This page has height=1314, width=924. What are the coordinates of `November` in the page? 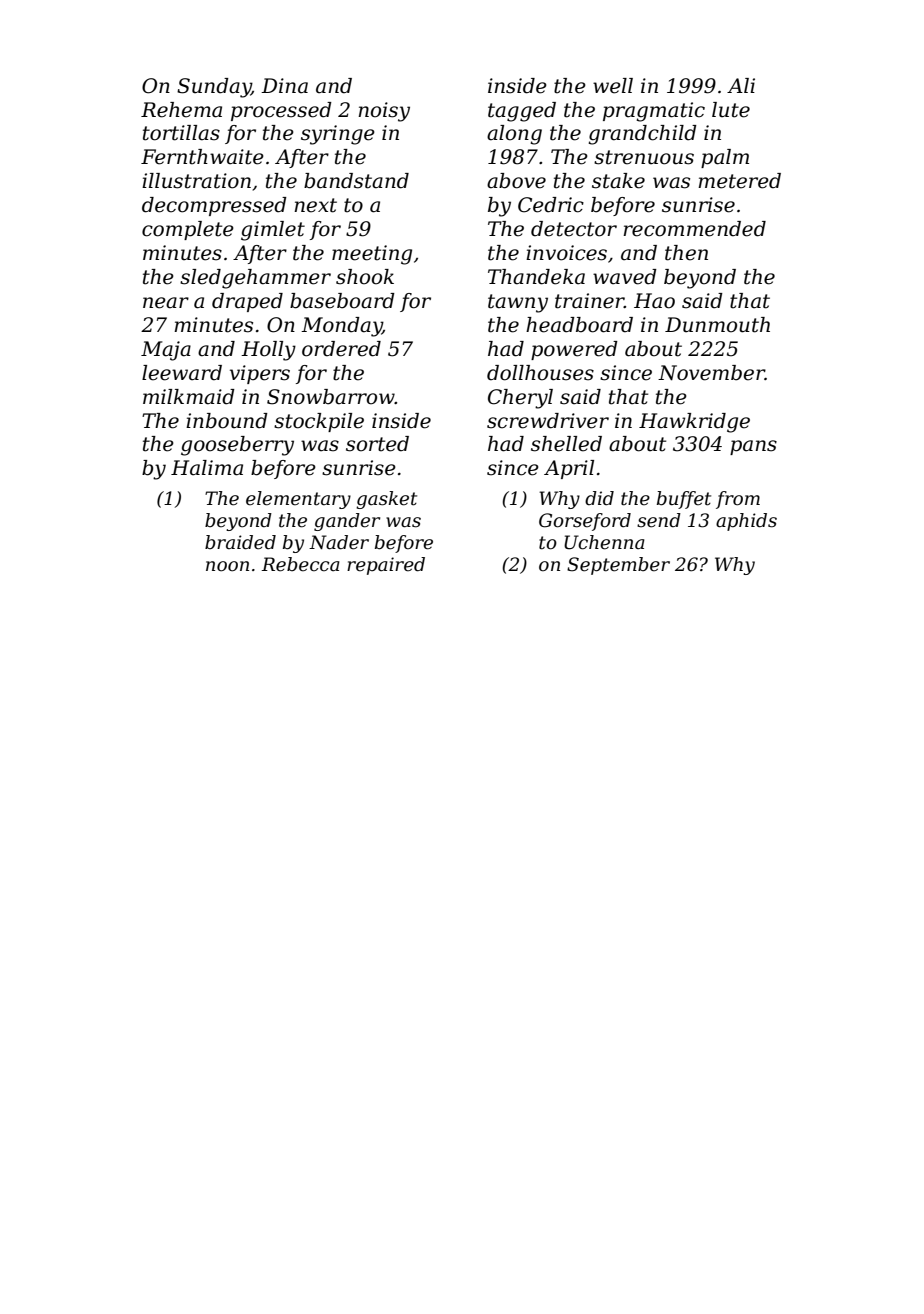 It's located at (711, 373).
